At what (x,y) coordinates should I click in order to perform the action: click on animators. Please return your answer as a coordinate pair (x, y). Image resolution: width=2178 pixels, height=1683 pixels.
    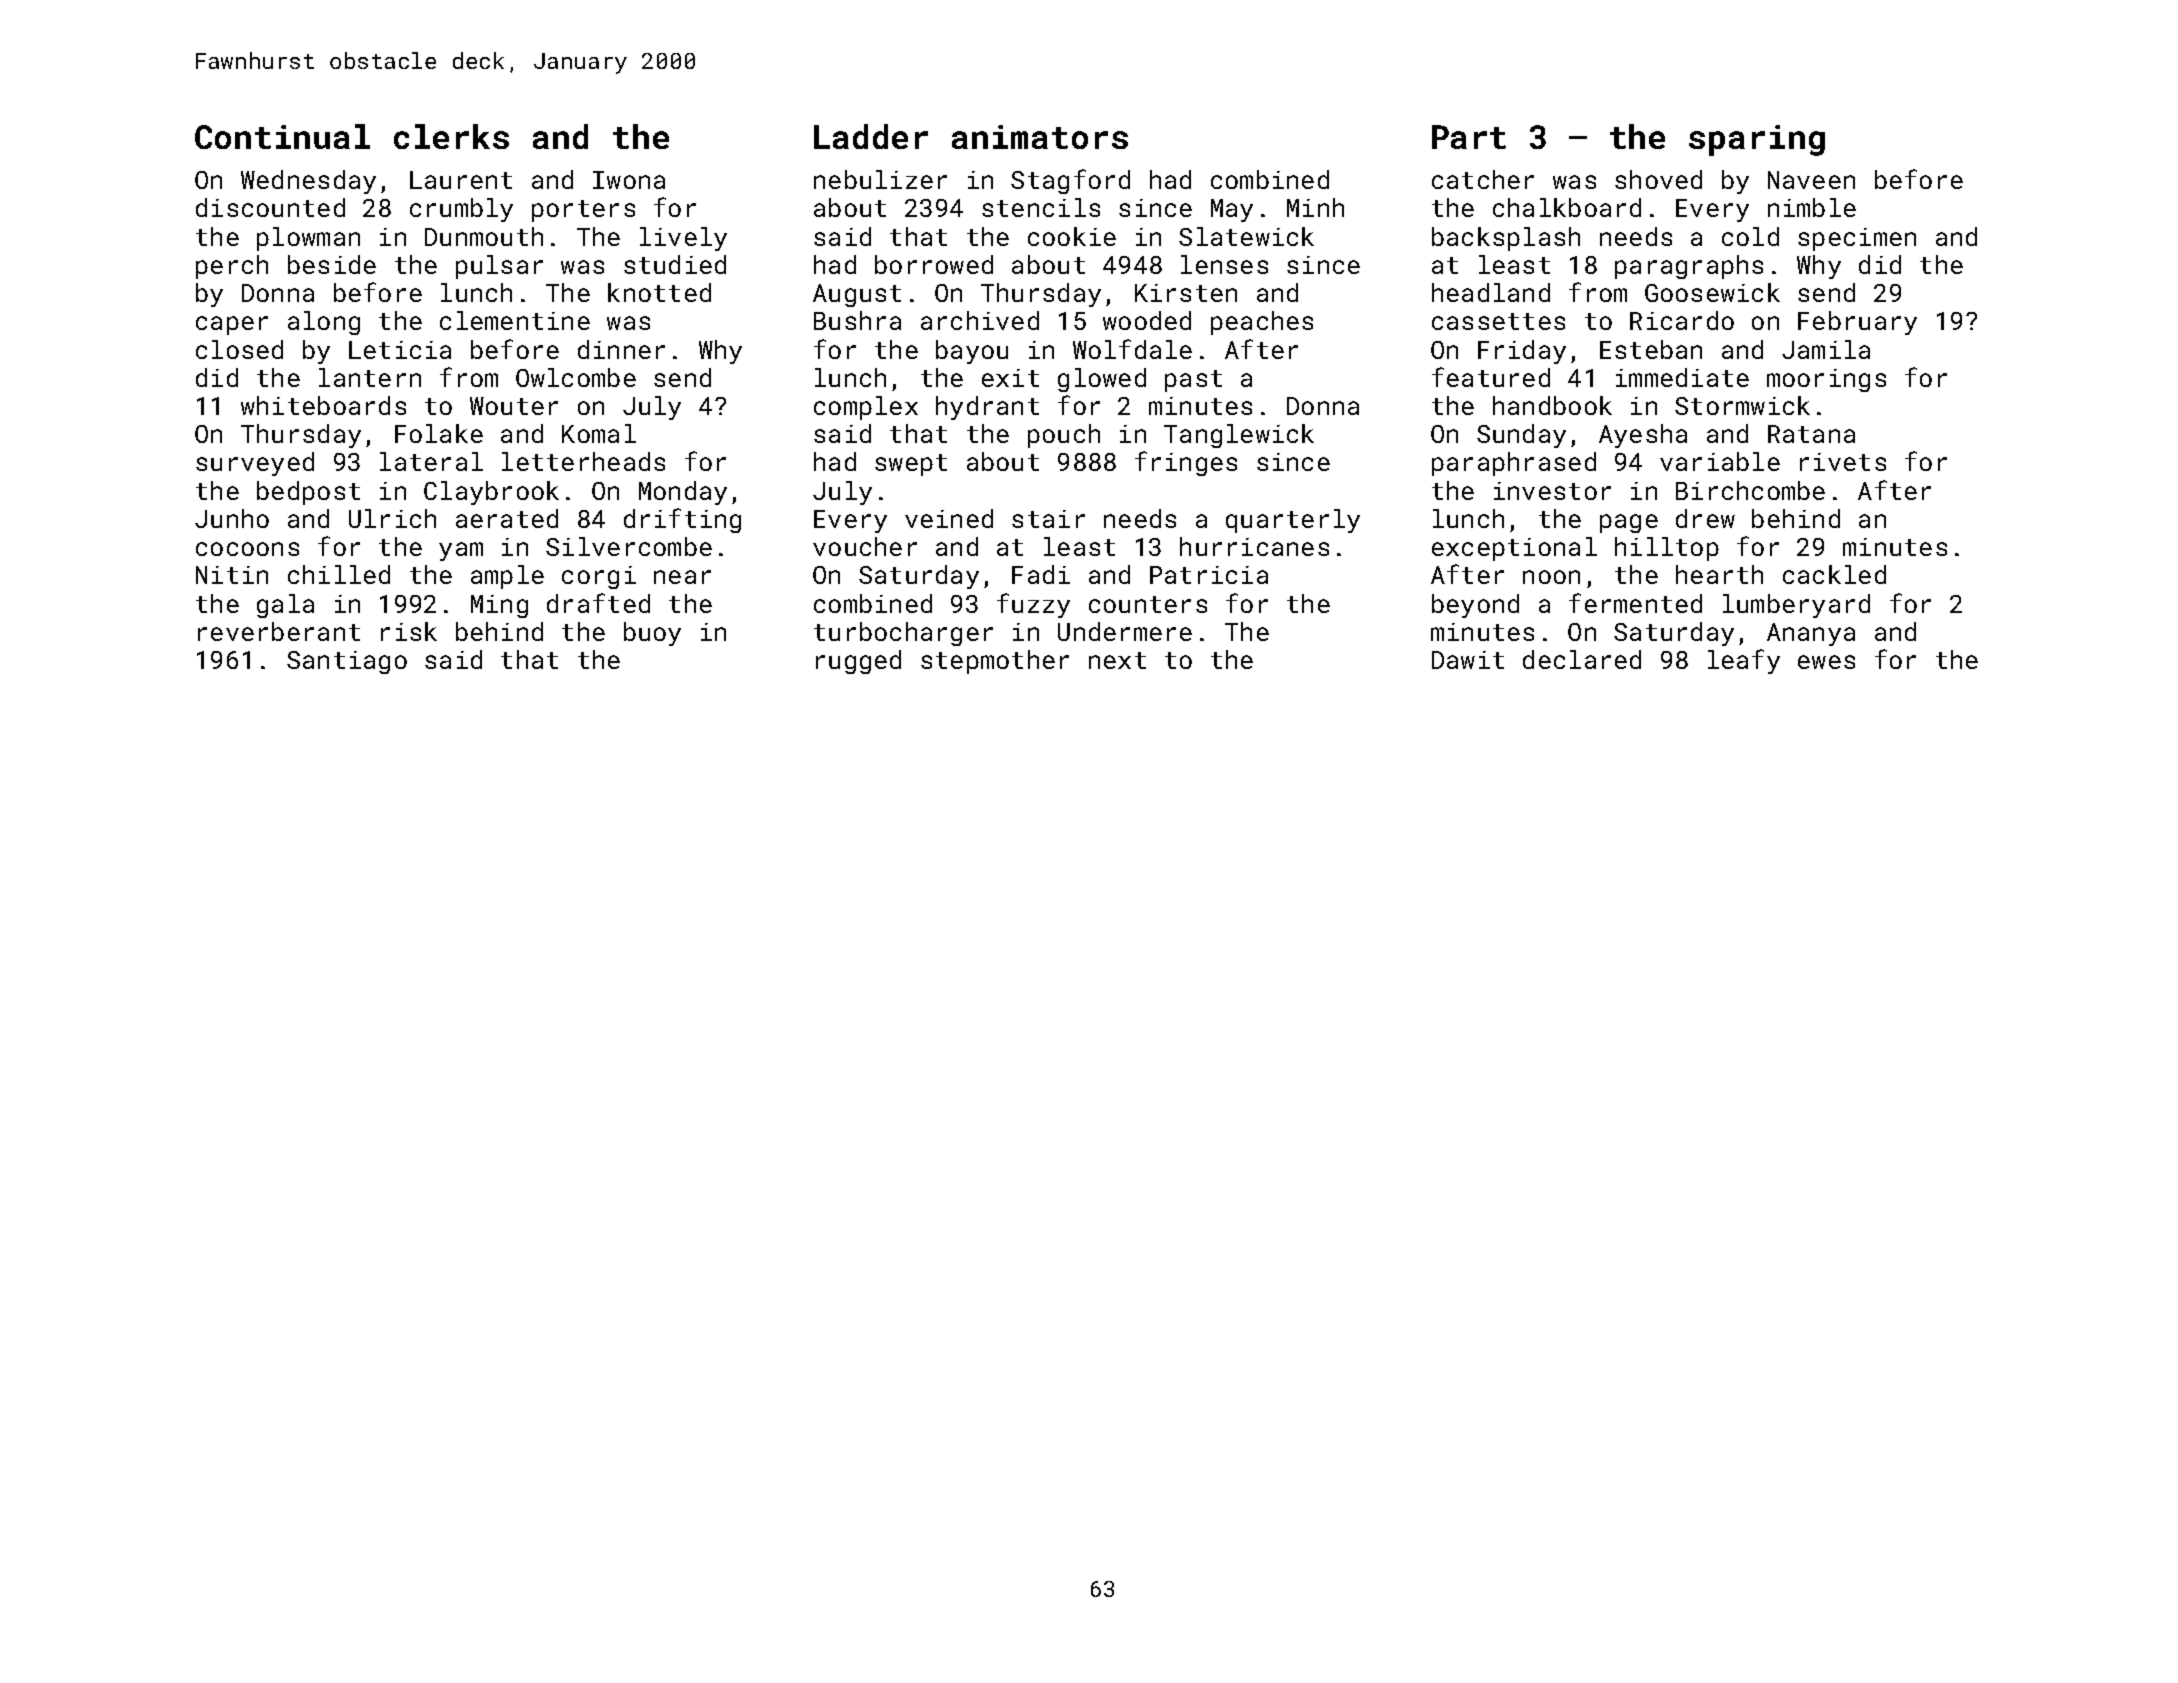
    Looking at the image, I should click on (1040, 137).
